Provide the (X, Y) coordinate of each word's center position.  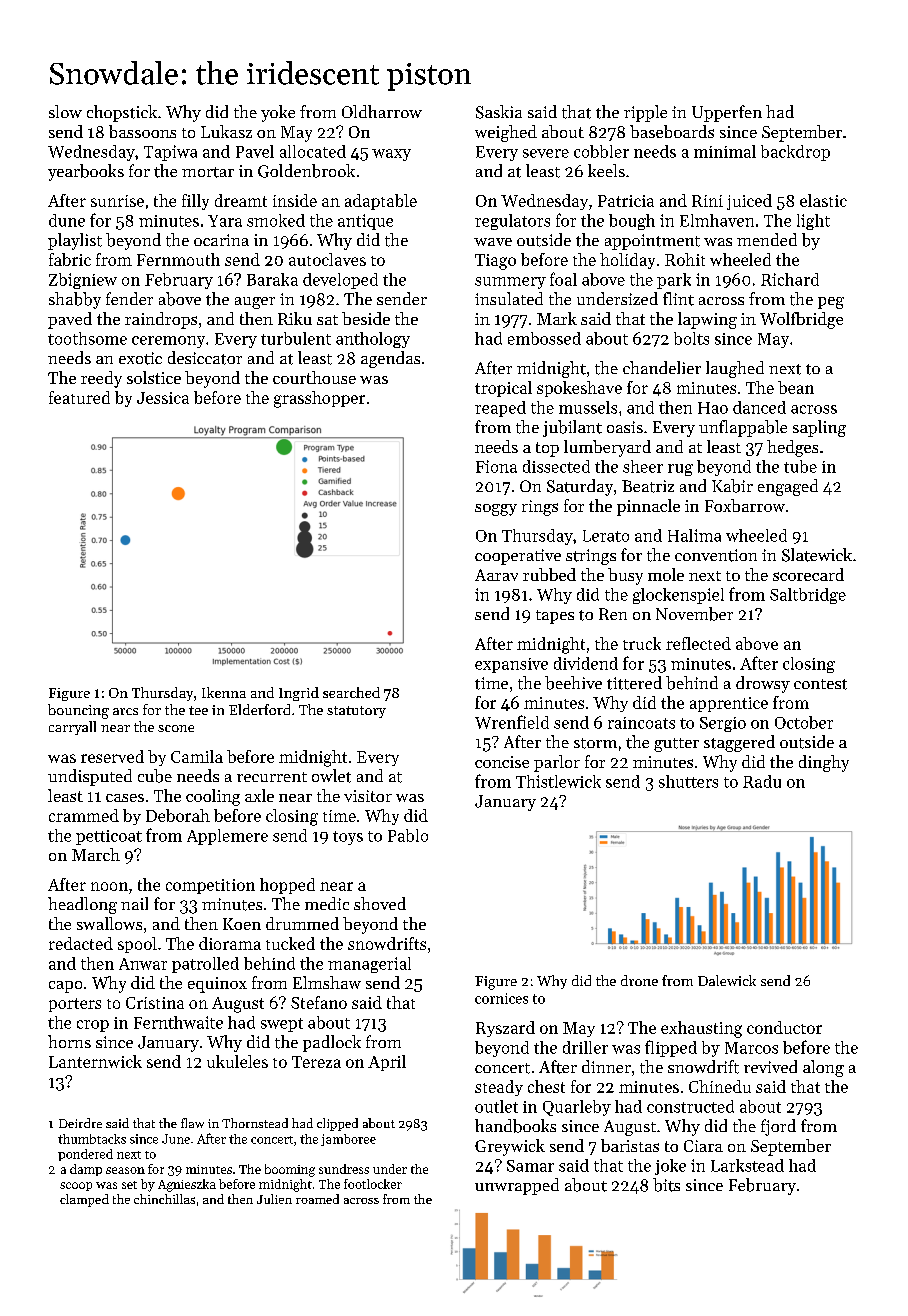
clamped (84, 1200)
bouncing (78, 711)
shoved (380, 903)
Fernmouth (178, 259)
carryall (72, 728)
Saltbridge (808, 596)
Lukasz (226, 131)
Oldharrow (382, 111)
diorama (230, 943)
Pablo (408, 835)
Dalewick (727, 980)
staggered (739, 743)
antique (365, 222)
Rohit (685, 259)
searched (351, 692)
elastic (823, 200)
